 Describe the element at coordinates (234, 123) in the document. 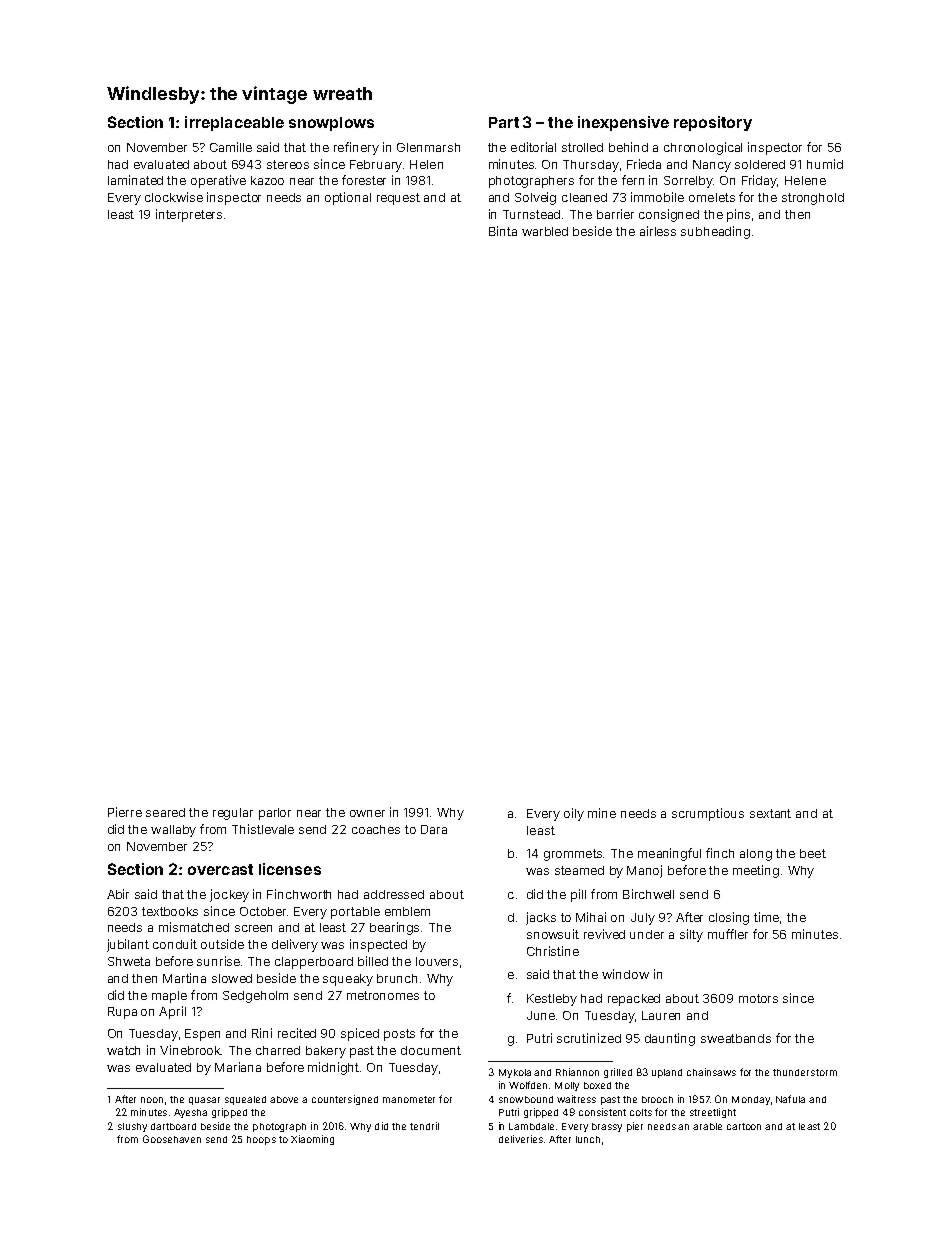

I see `irreplaceable` at that location.
